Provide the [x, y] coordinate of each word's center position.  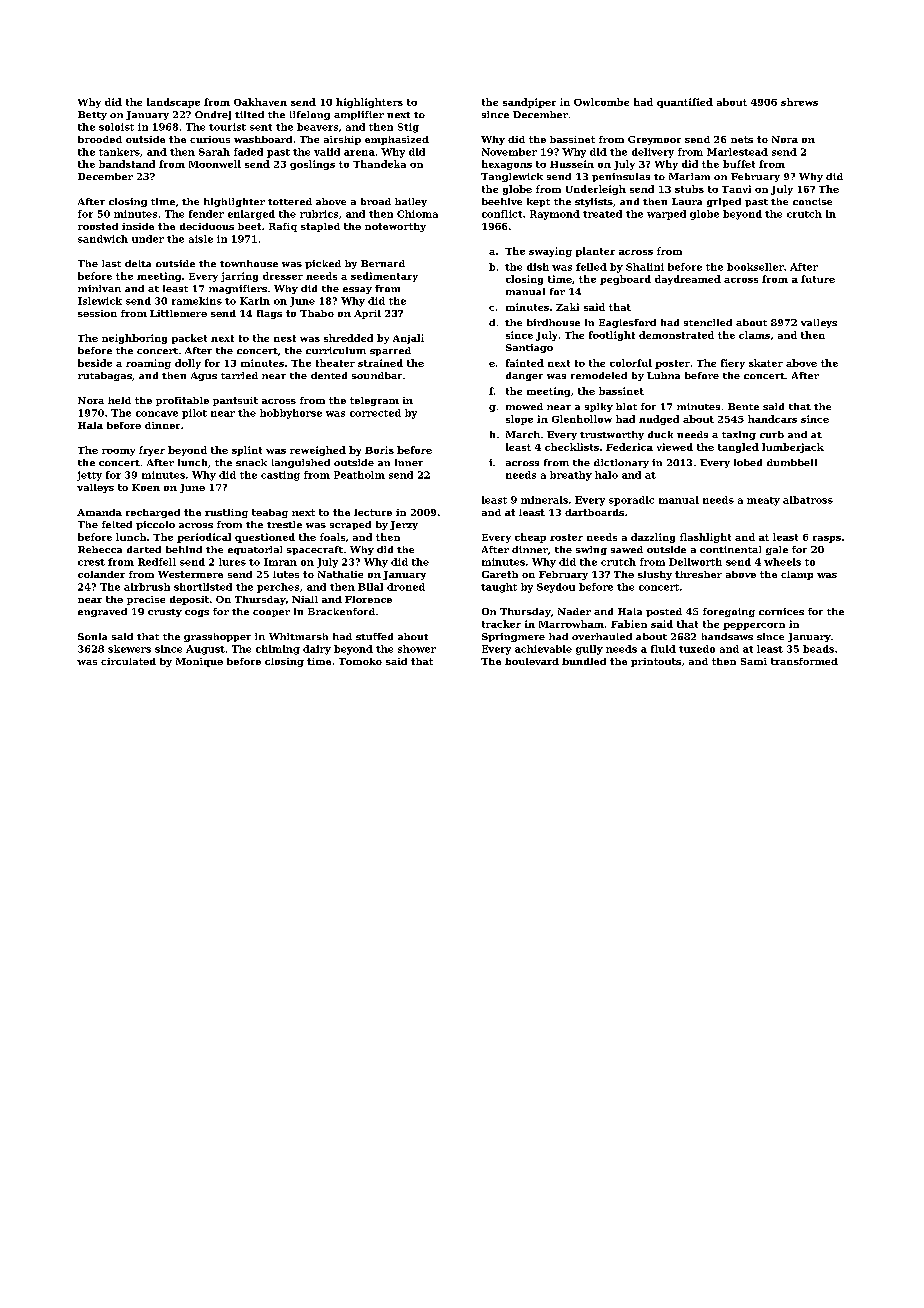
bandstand [127, 164]
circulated [128, 661]
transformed [804, 661]
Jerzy [404, 525]
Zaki [567, 307]
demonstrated [676, 335]
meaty [763, 501]
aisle [201, 239]
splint [247, 451]
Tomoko [360, 661]
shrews [799, 102]
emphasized [397, 140]
